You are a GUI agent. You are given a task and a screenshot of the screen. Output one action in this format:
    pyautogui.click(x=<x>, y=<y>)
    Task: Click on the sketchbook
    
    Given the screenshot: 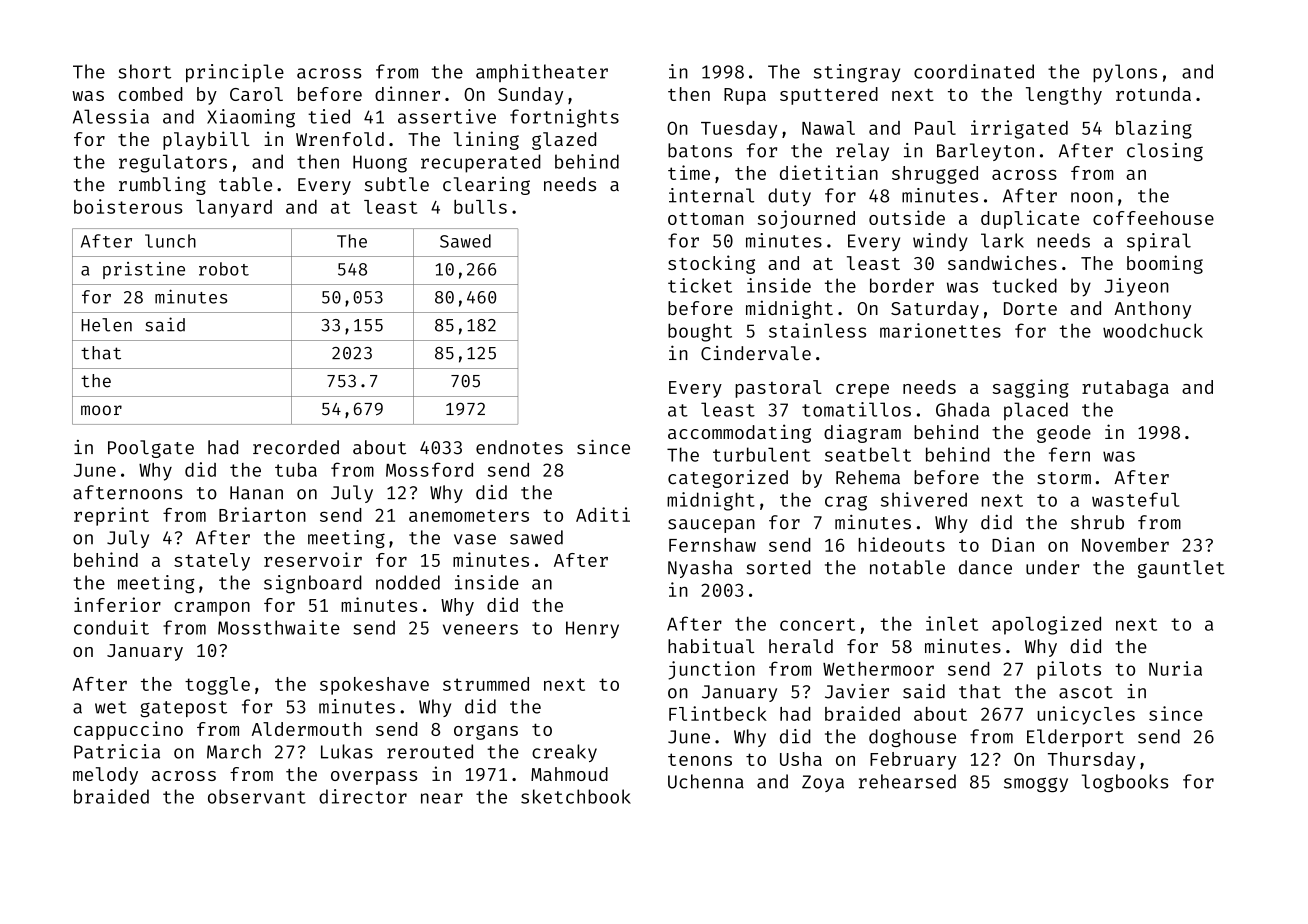 What is the action you would take?
    pyautogui.click(x=576, y=796)
